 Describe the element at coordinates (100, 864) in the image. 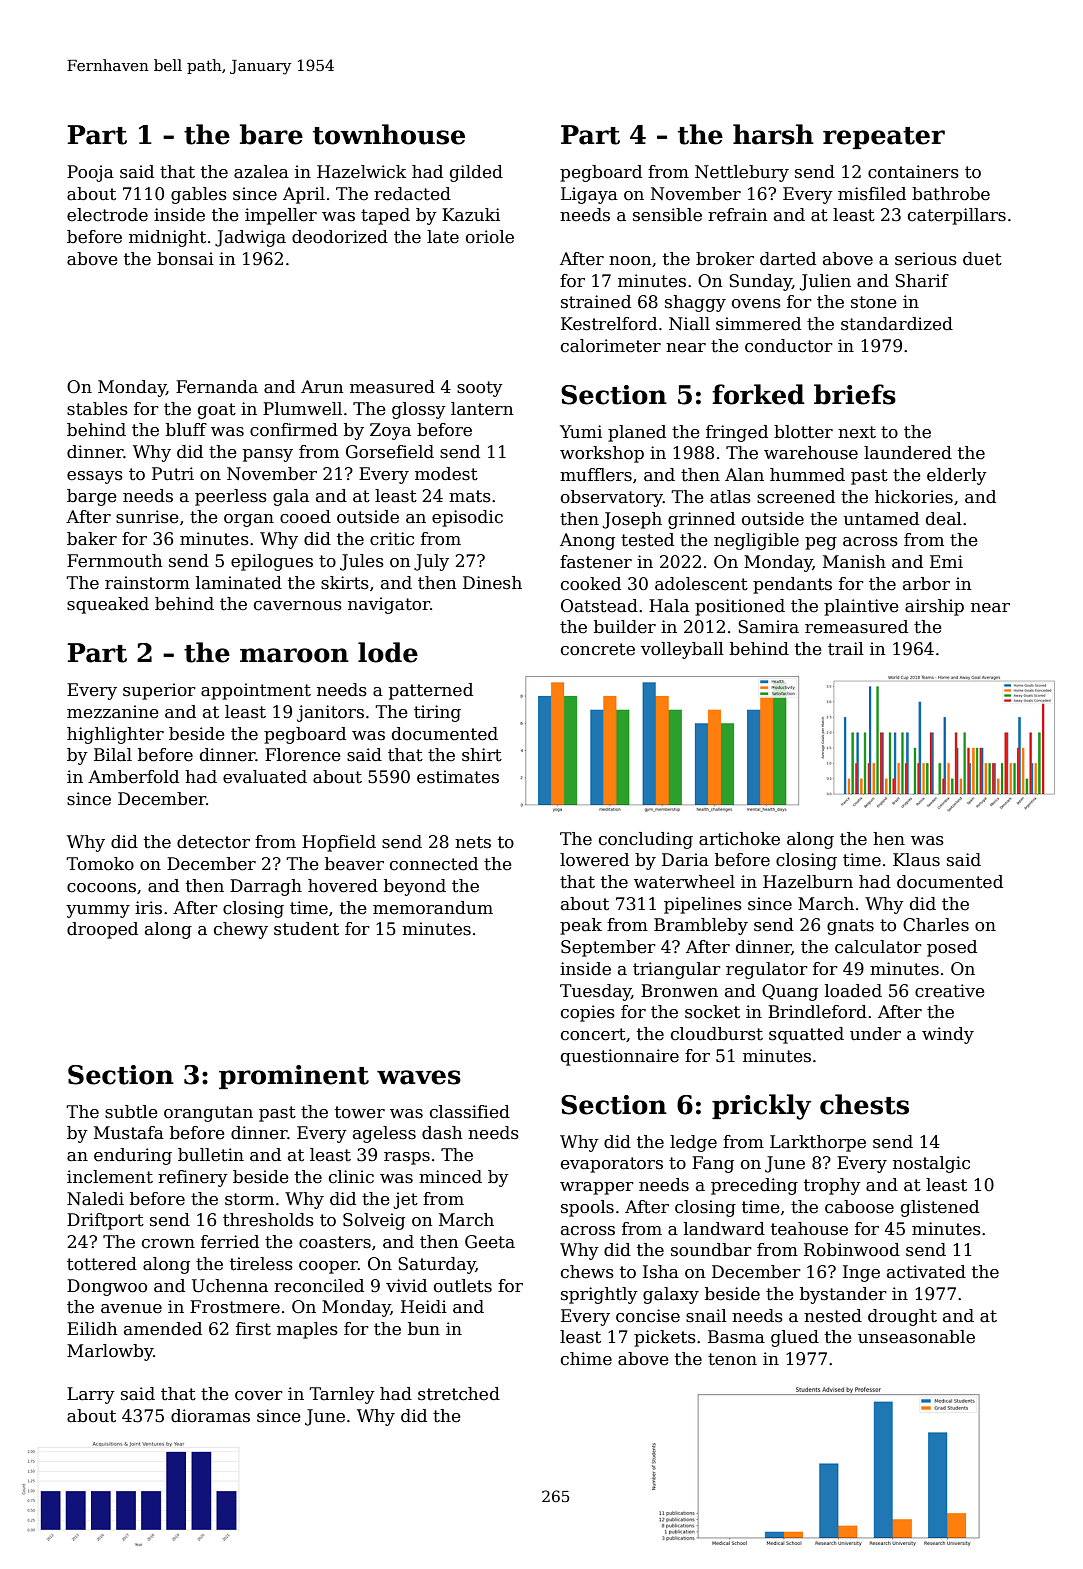

I see `Tomoko` at that location.
